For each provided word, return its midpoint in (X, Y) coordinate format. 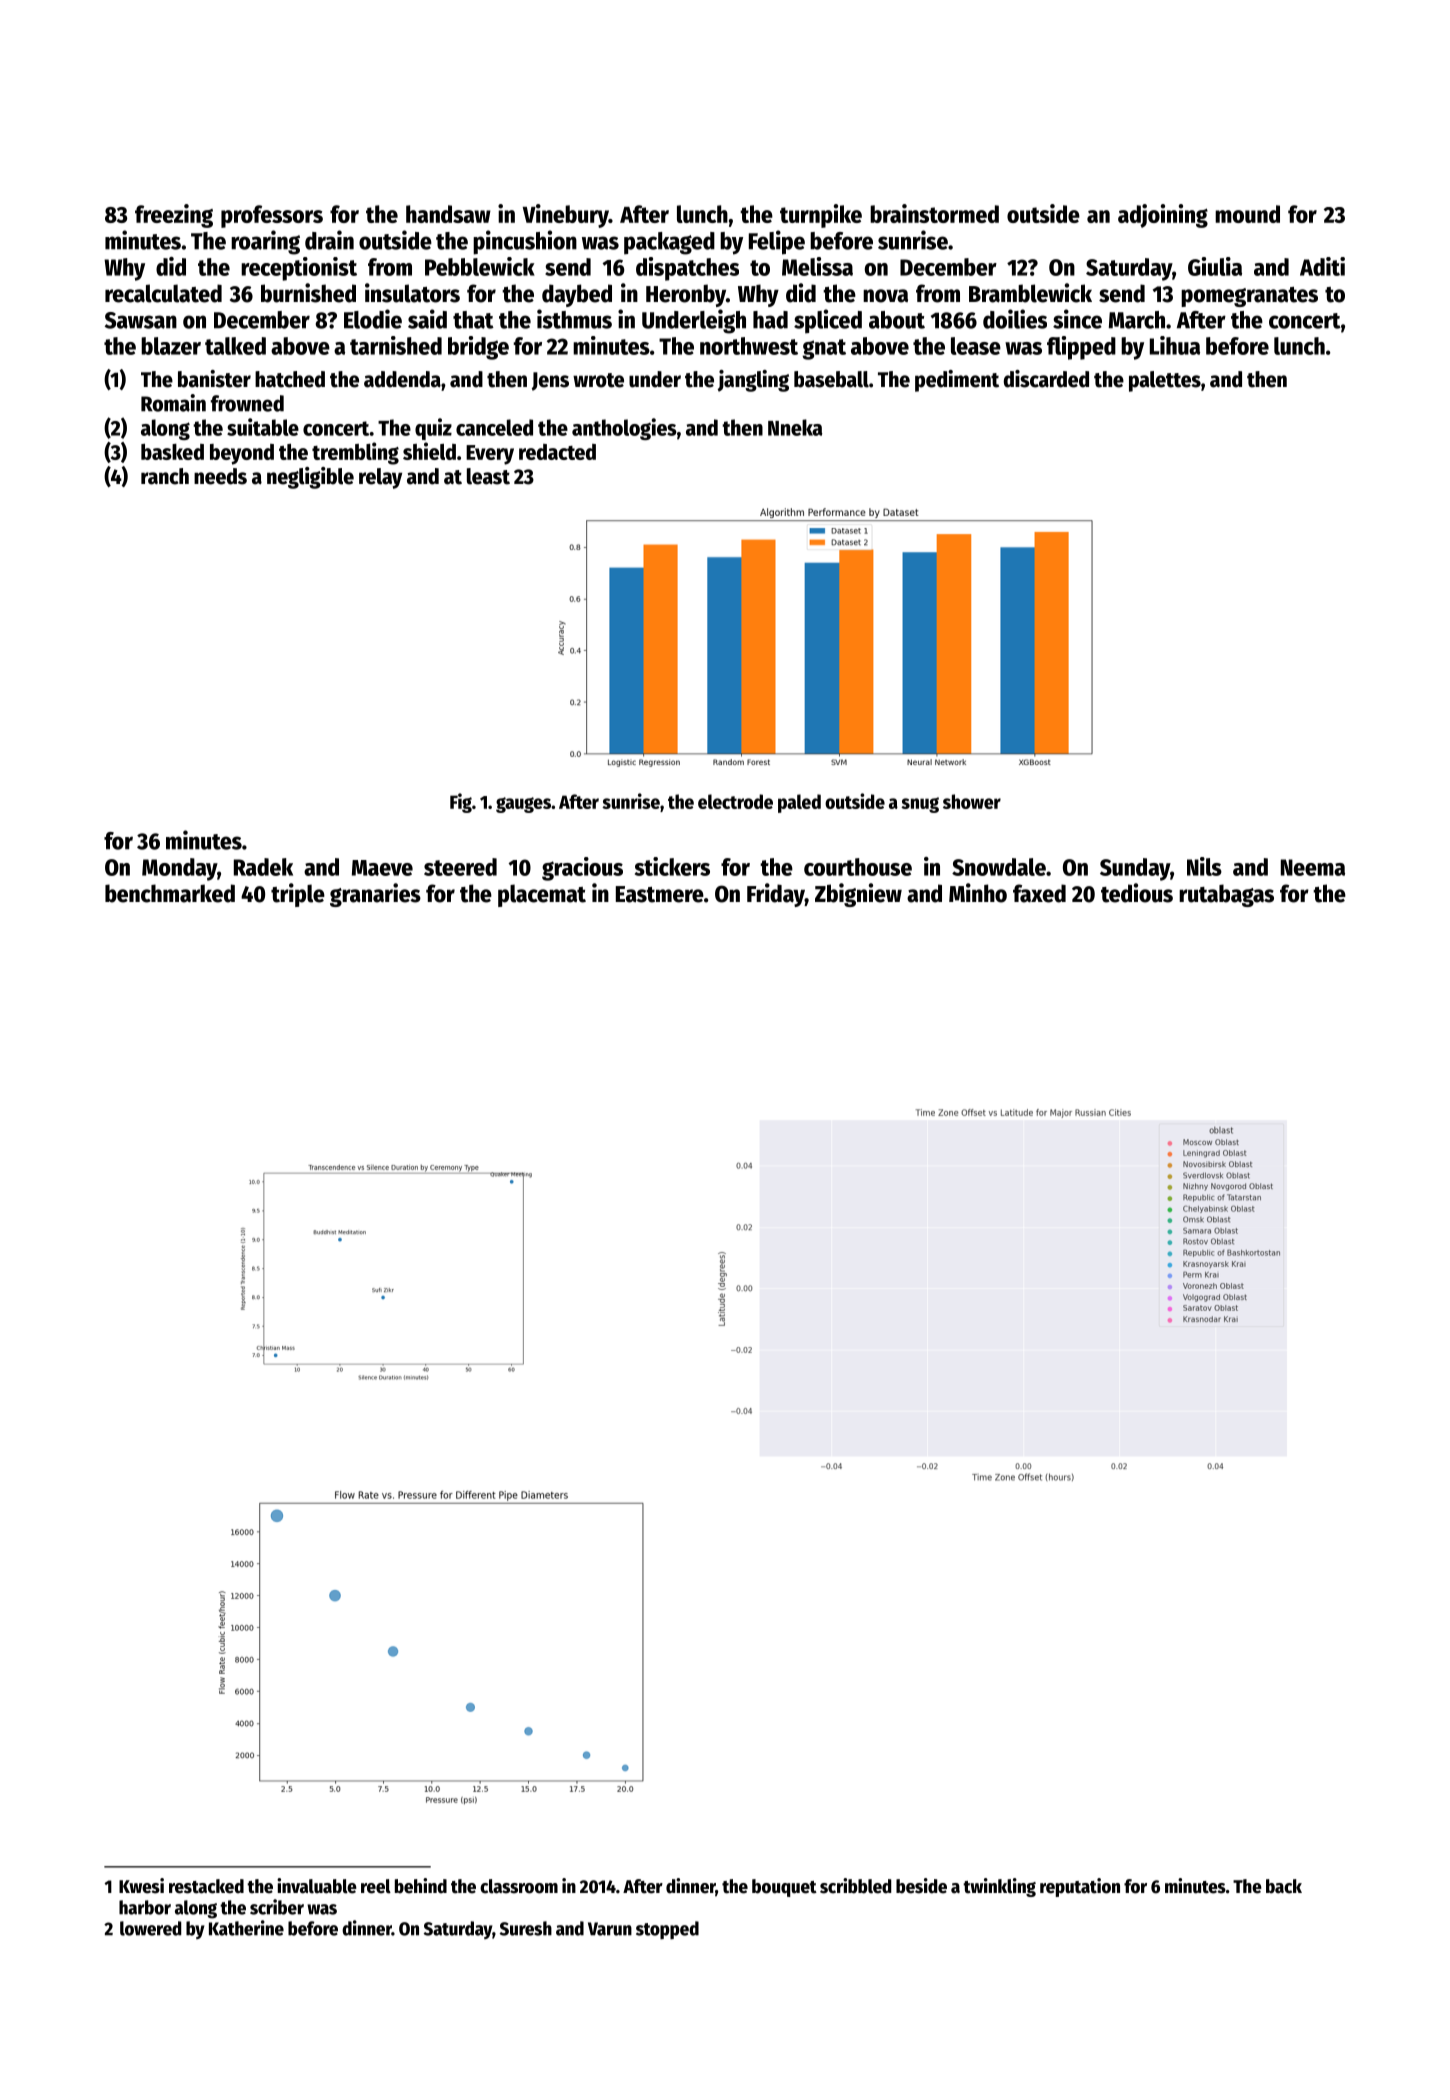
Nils (1204, 866)
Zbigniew (858, 895)
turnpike (821, 216)
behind (421, 1886)
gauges (523, 805)
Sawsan (141, 320)
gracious (582, 869)
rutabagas (1226, 895)
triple (298, 895)
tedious (1137, 893)
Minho (978, 893)
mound (1247, 214)
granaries (375, 895)
